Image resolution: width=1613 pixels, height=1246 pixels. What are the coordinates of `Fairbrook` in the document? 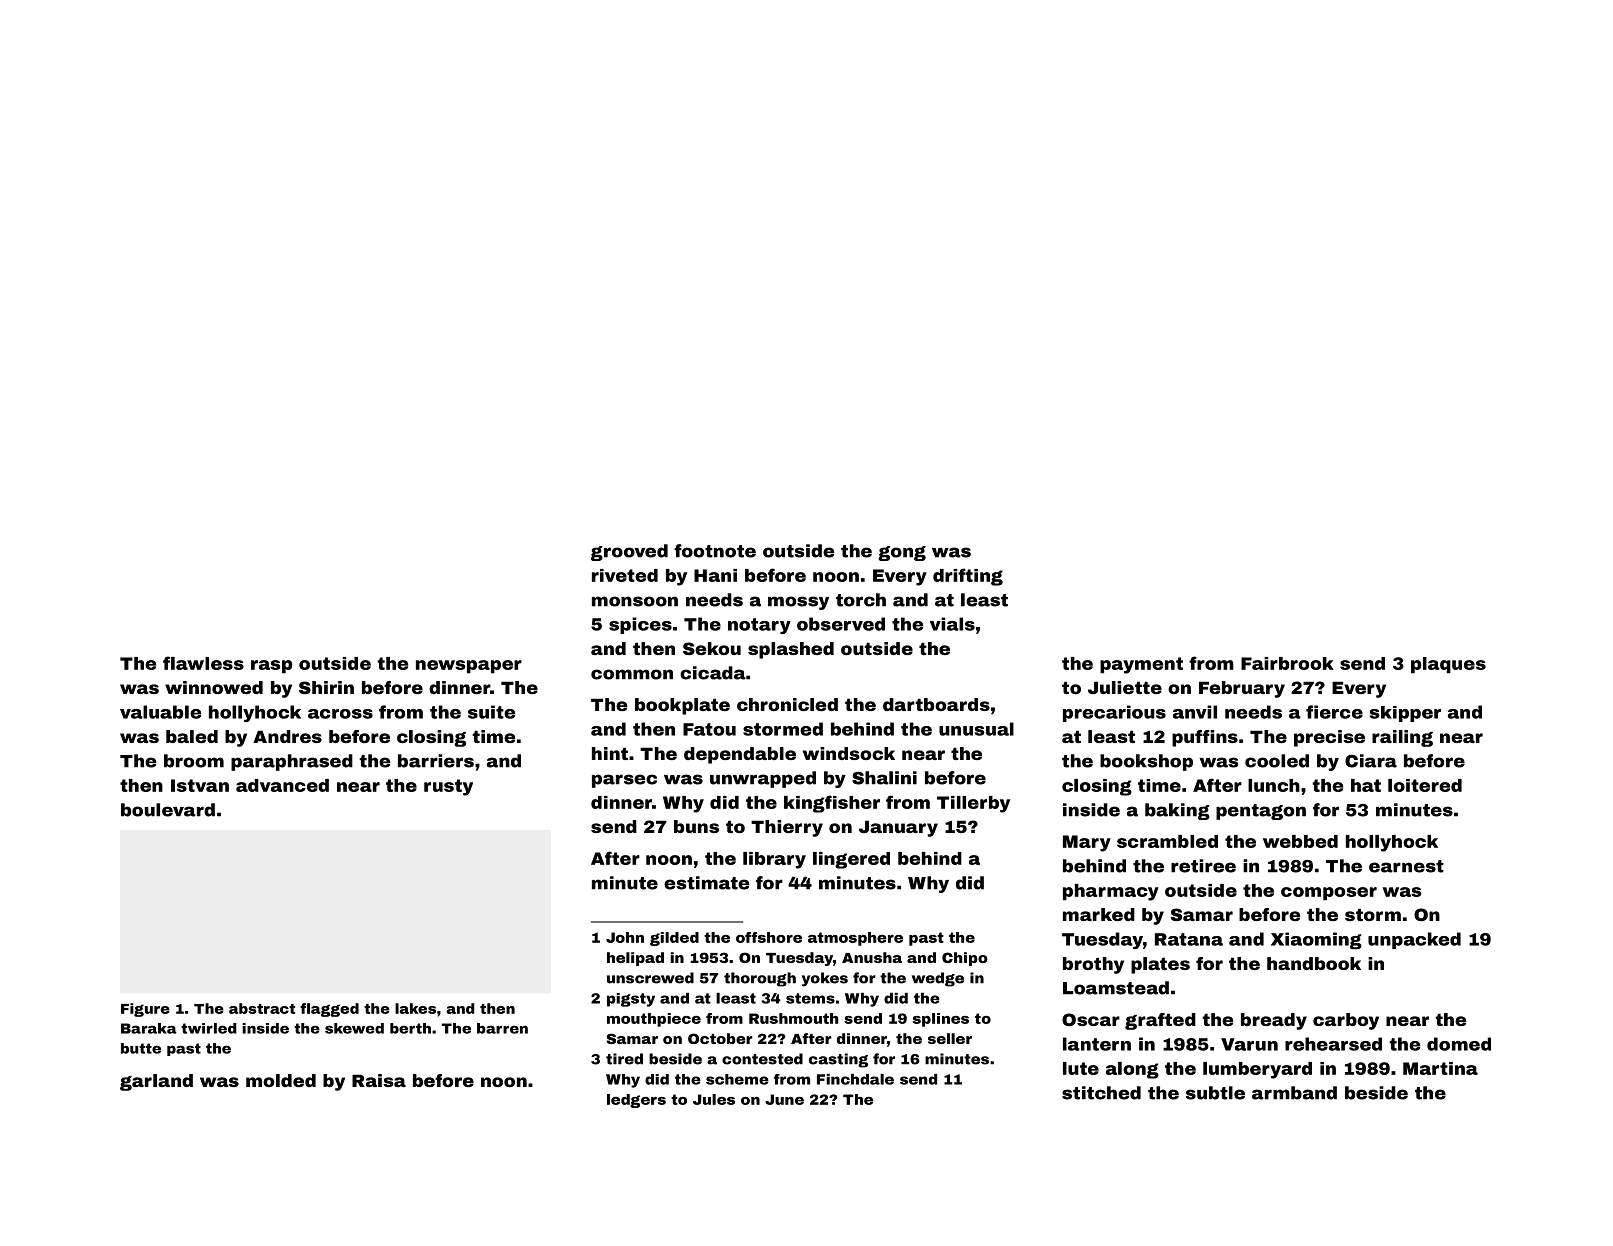 It's located at (1287, 663).
